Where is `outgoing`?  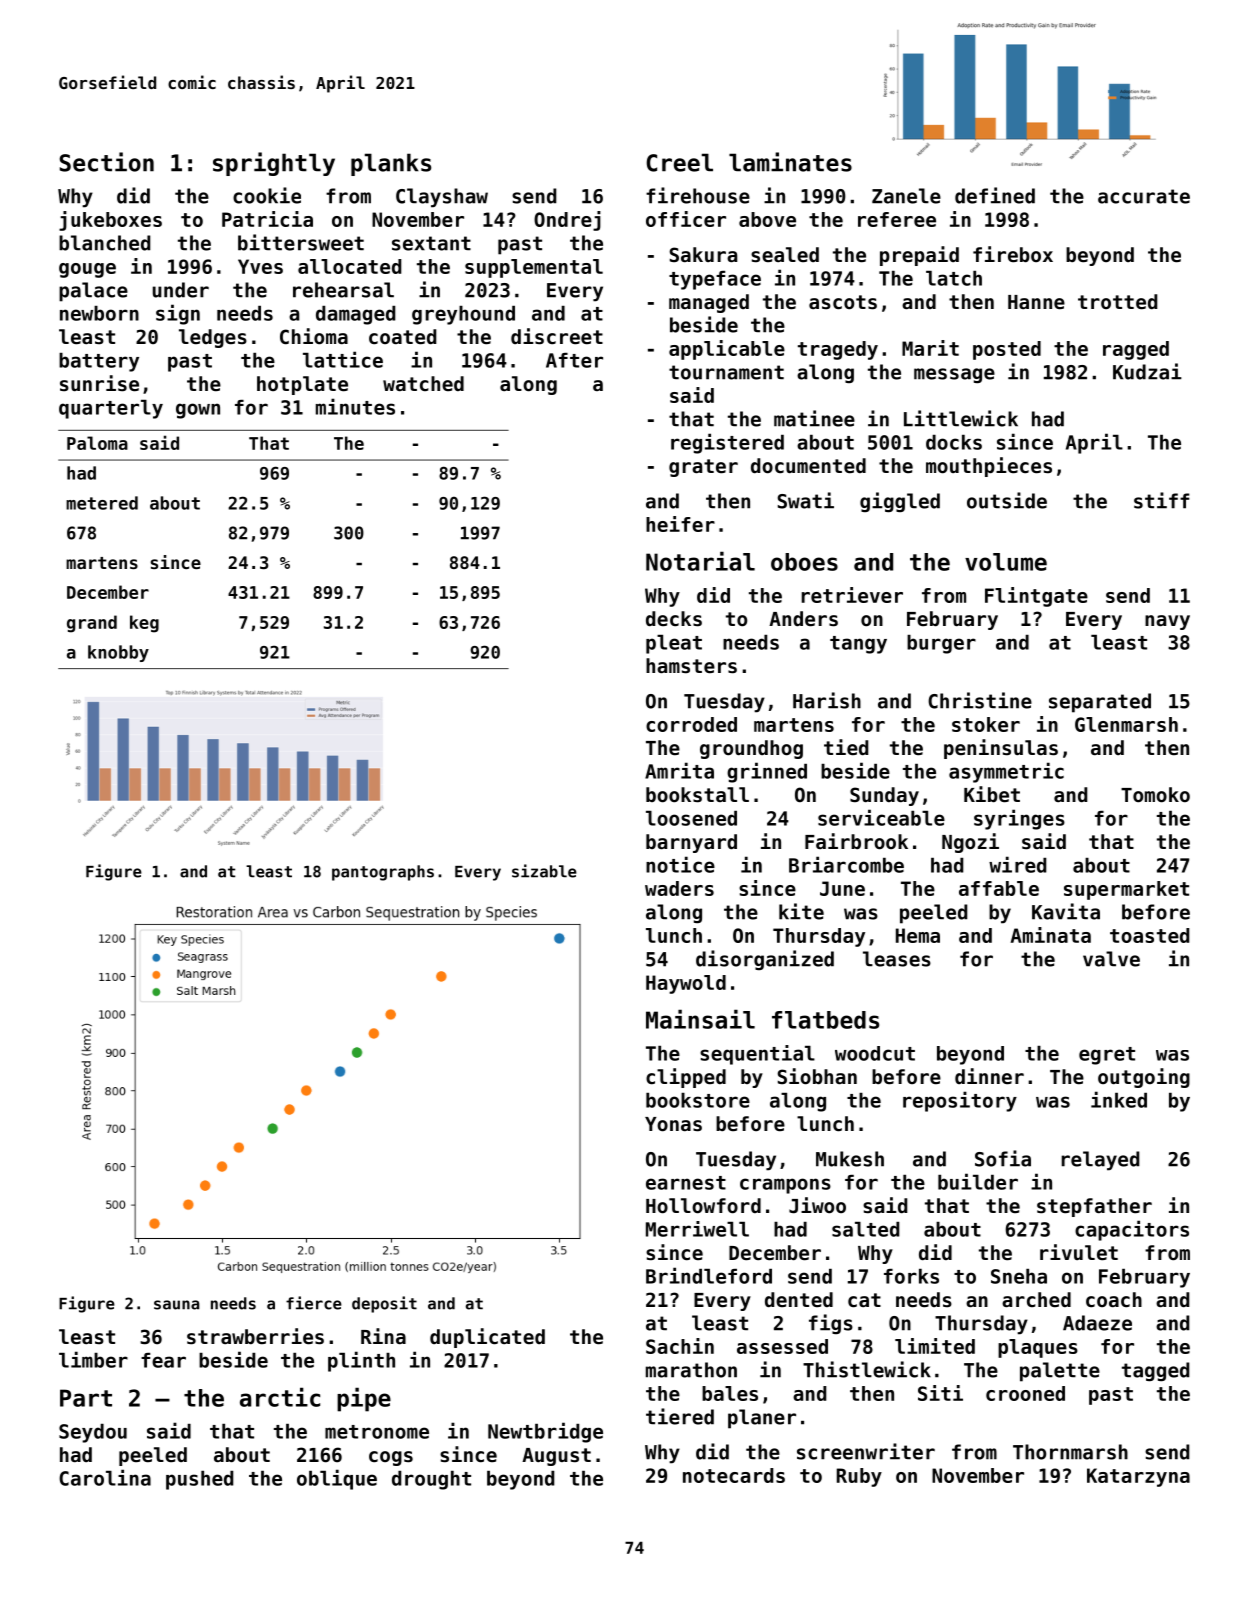 outgoing is located at coordinates (1144, 1078).
